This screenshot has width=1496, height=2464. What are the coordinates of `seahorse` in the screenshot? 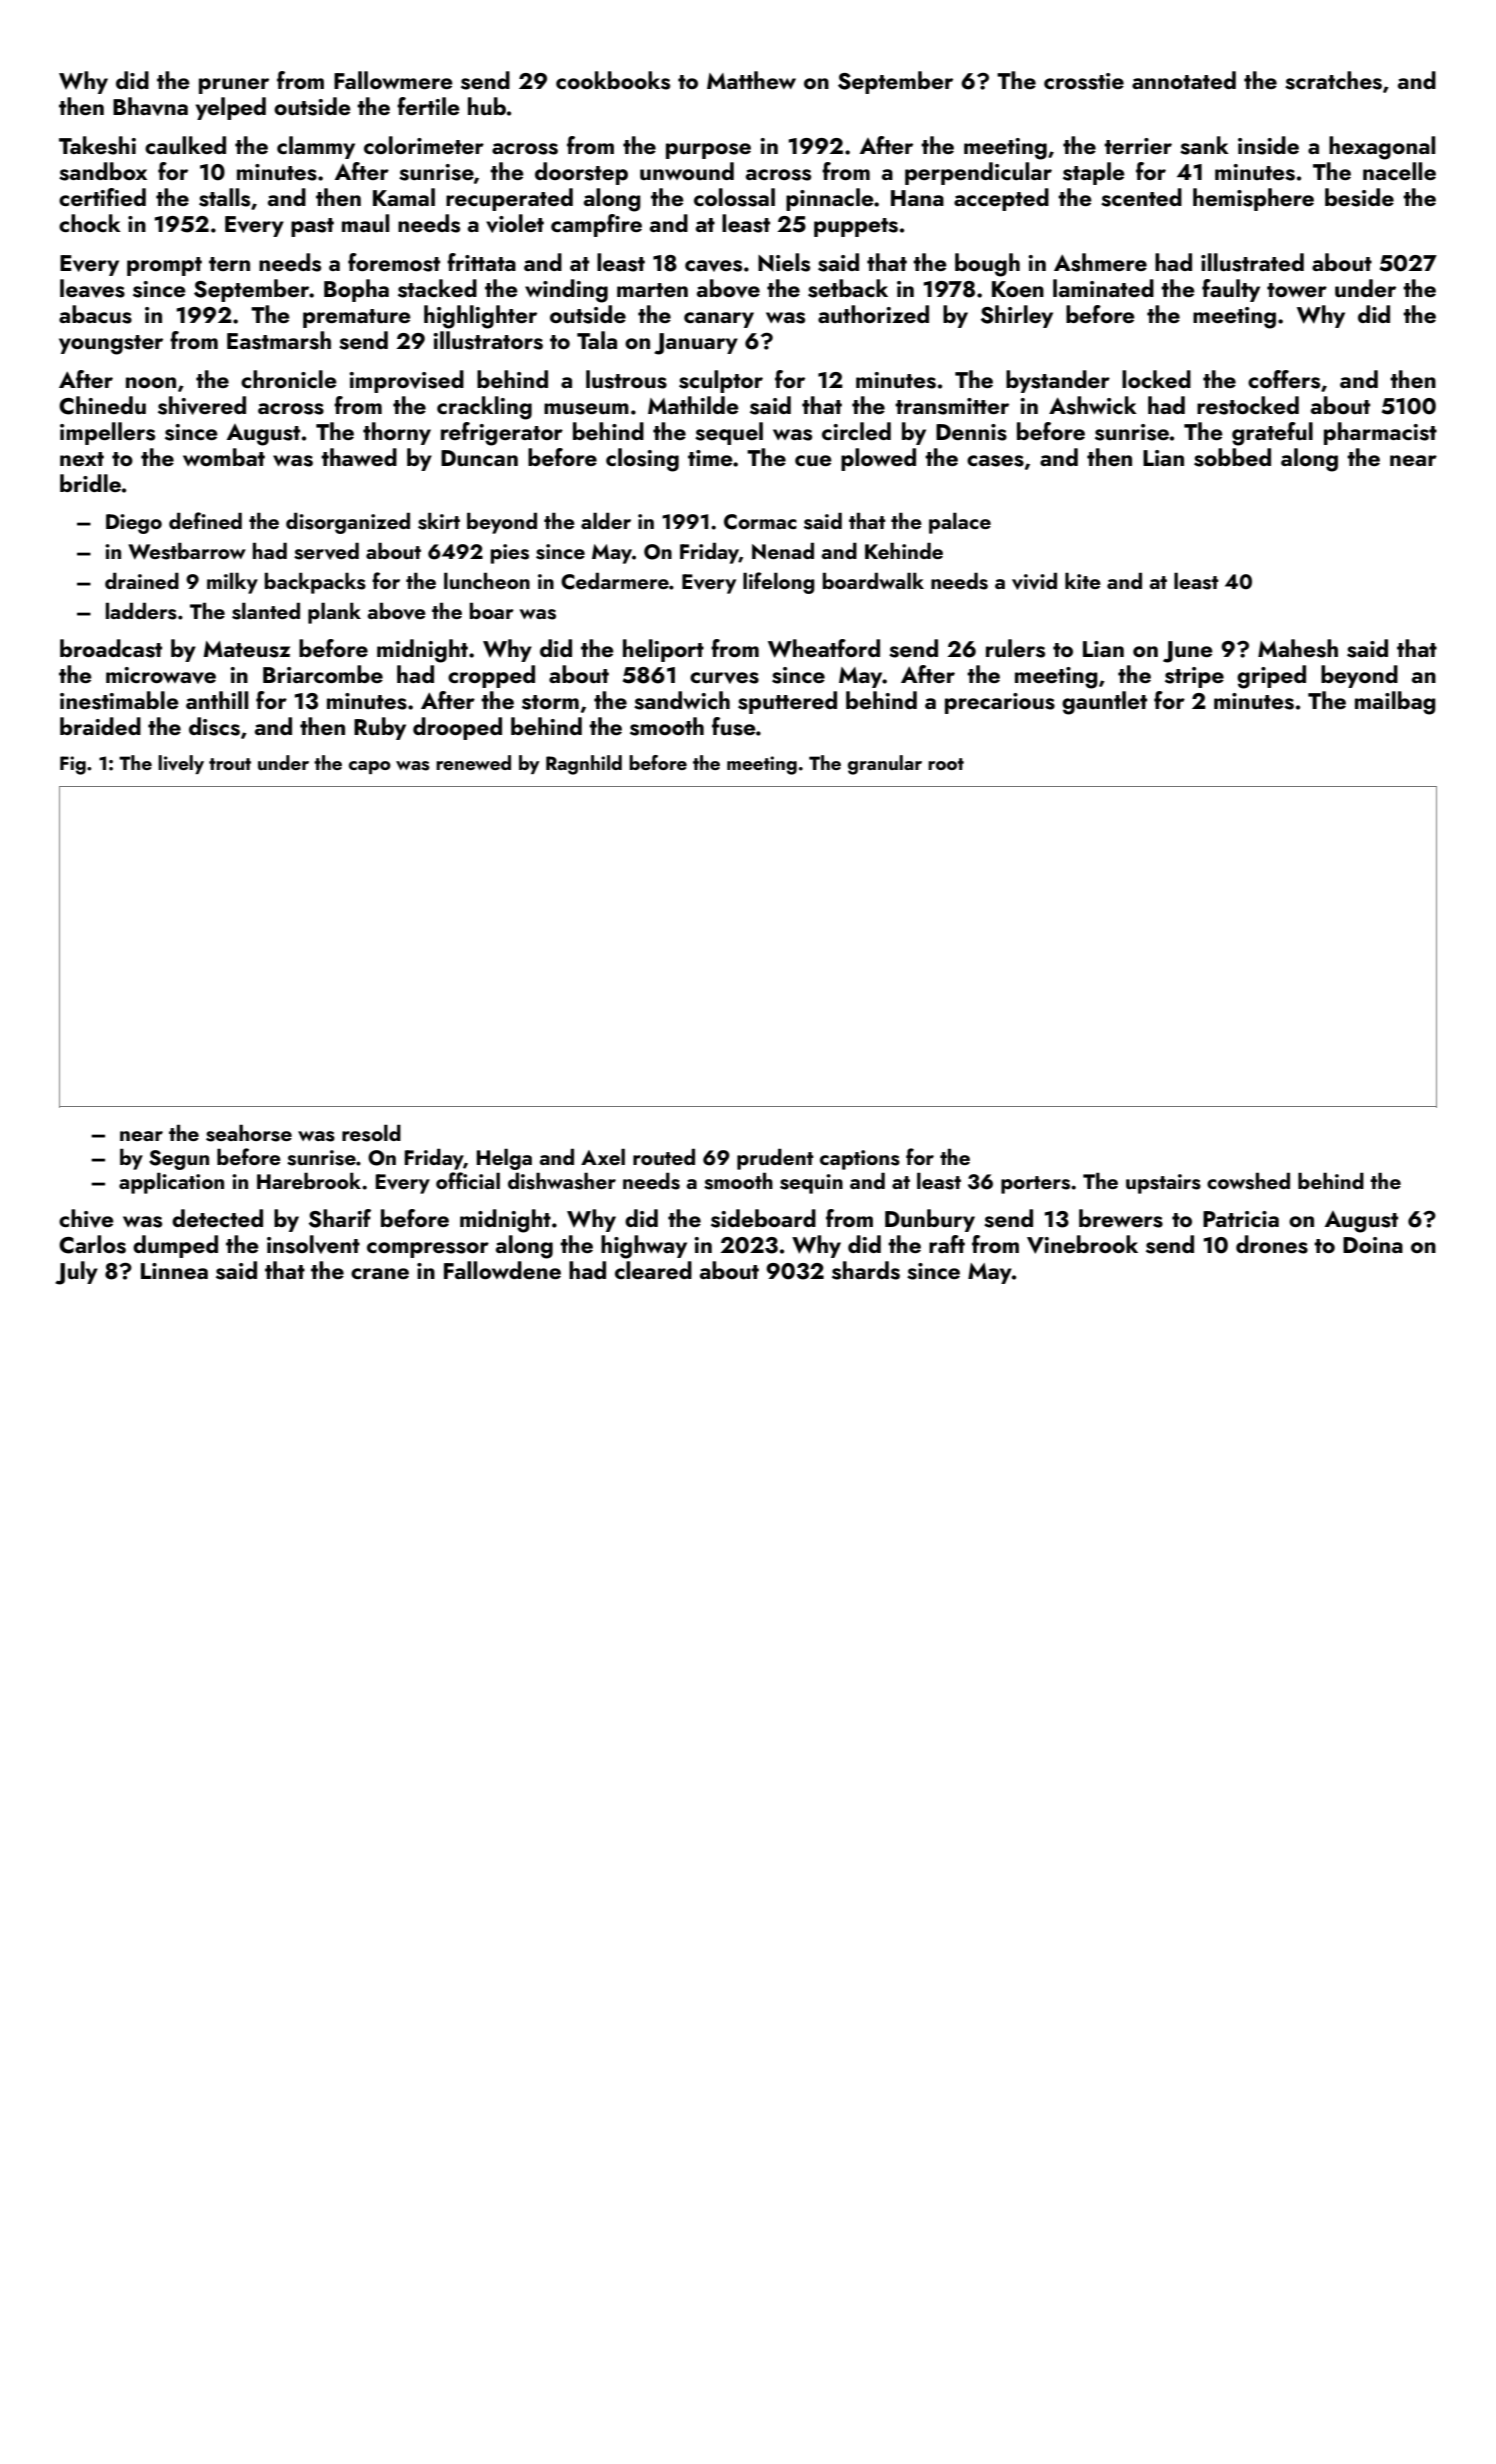 It's located at (249, 1133).
